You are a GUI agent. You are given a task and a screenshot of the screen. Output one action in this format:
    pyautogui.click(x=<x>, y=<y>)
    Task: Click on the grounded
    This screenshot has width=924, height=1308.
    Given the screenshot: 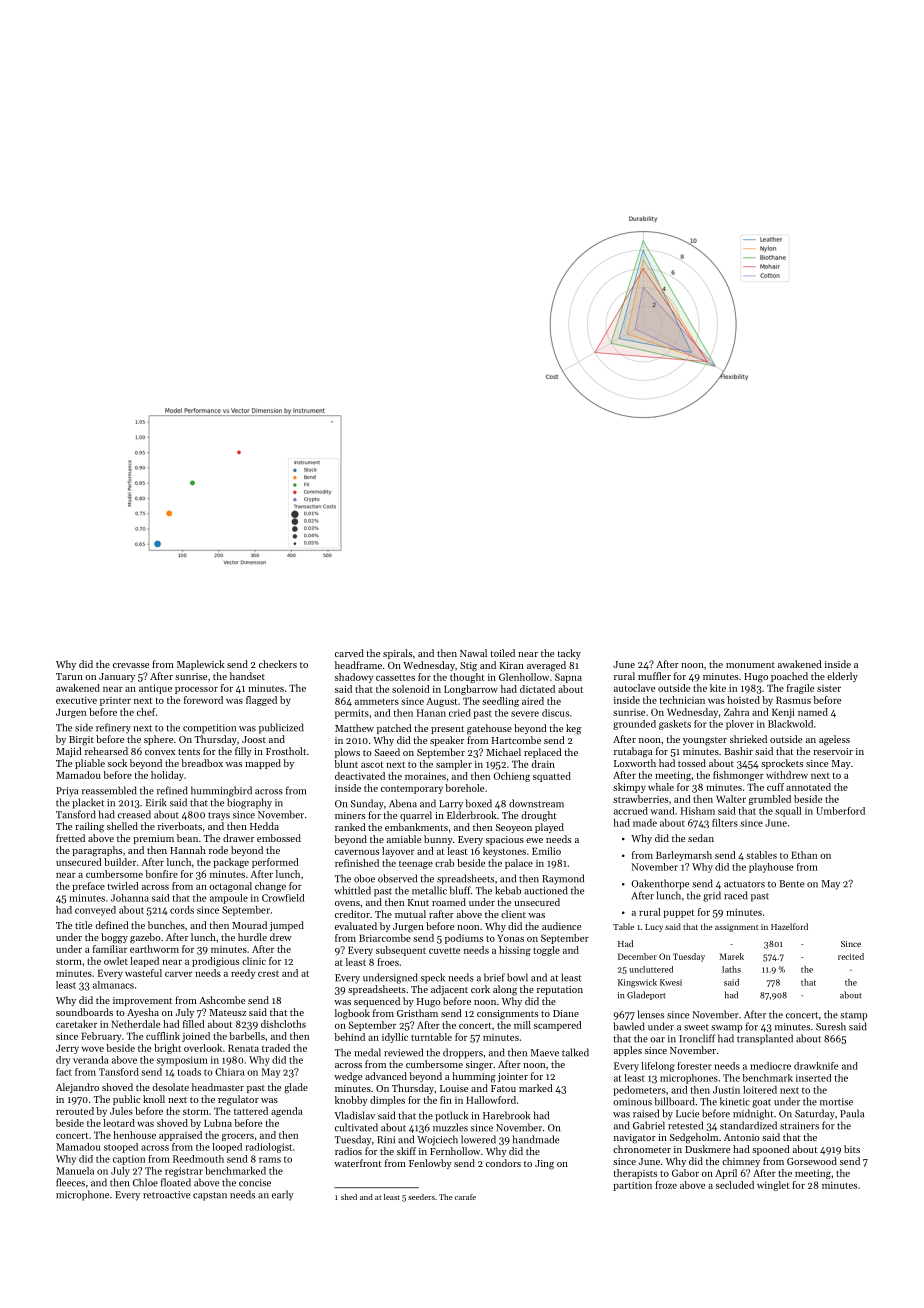 What is the action you would take?
    pyautogui.click(x=634, y=725)
